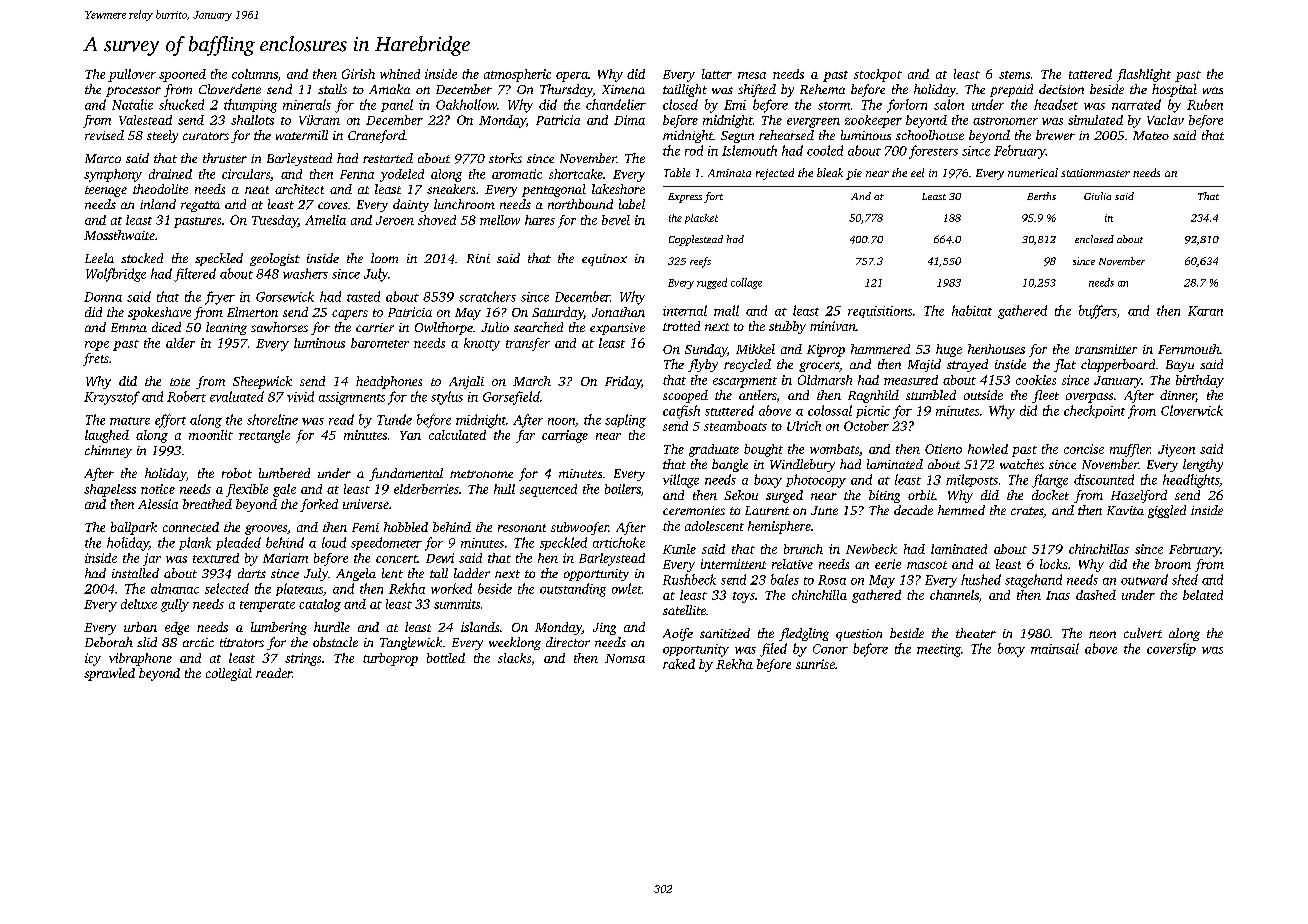 Image resolution: width=1308 pixels, height=924 pixels. Describe the element at coordinates (786, 135) in the image. I see `rehearsed` at that location.
